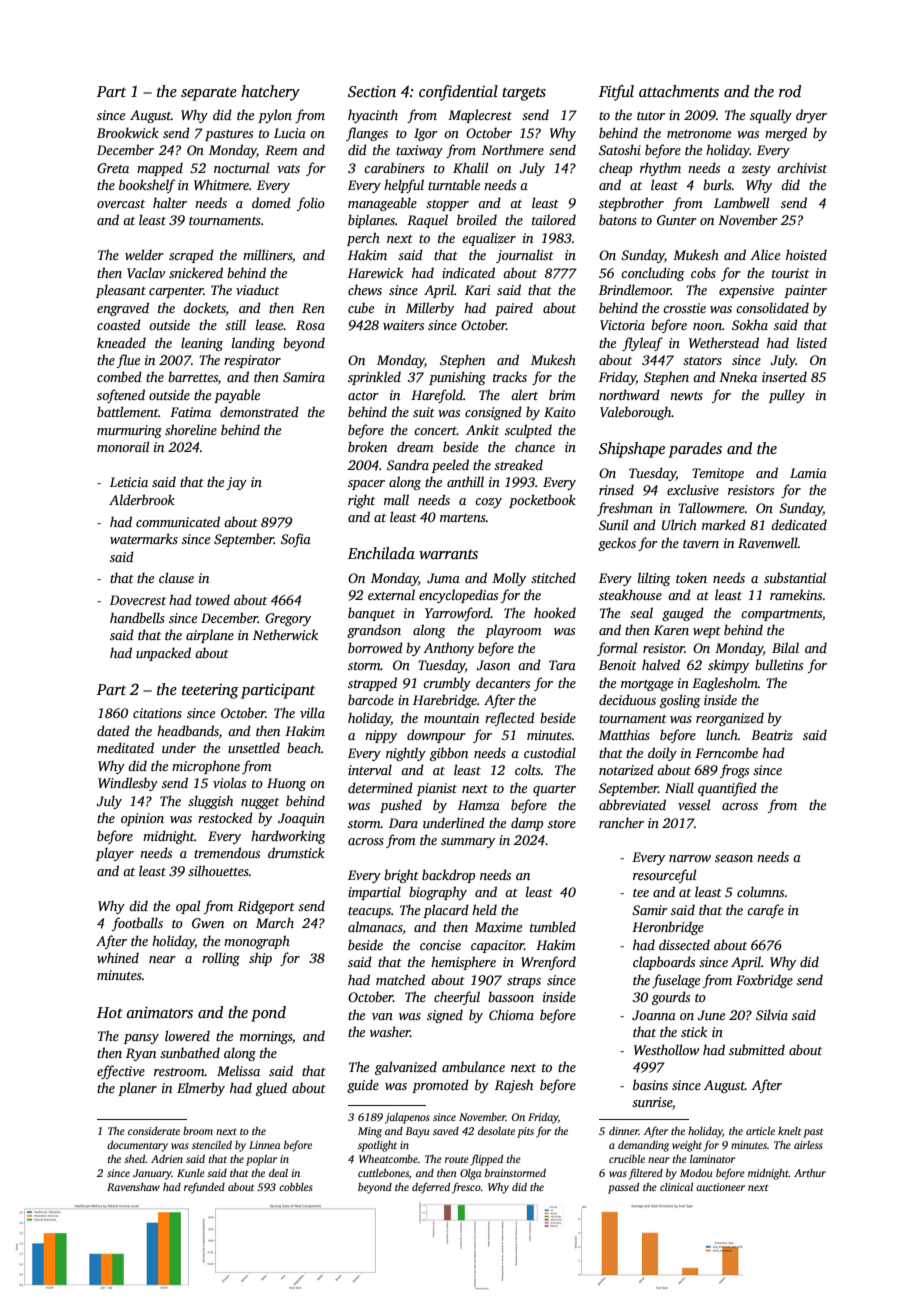  Describe the element at coordinates (808, 473) in the page. I see `Lamia` at that location.
